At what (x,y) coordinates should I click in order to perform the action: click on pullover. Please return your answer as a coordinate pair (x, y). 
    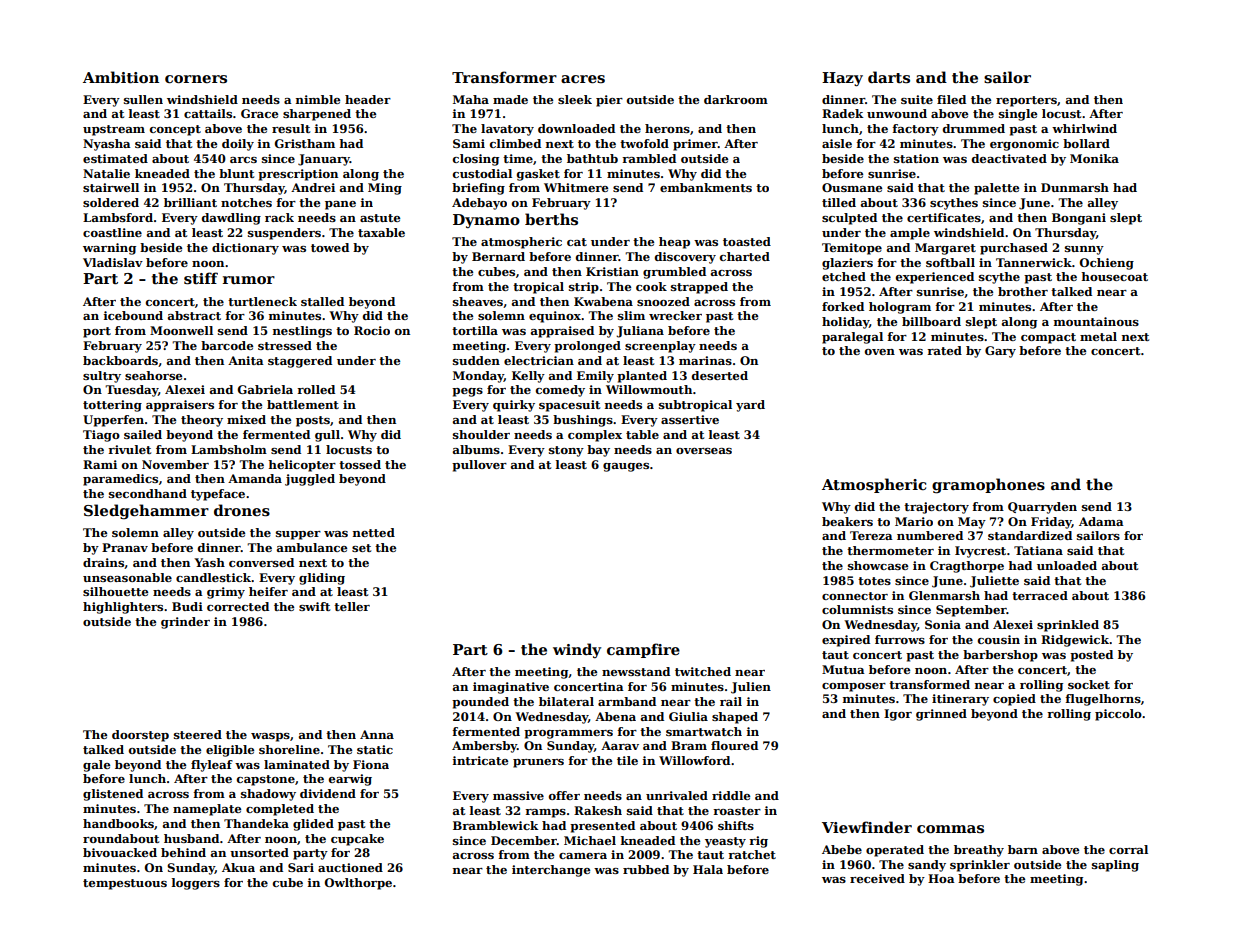
    Looking at the image, I should click on (479, 466).
